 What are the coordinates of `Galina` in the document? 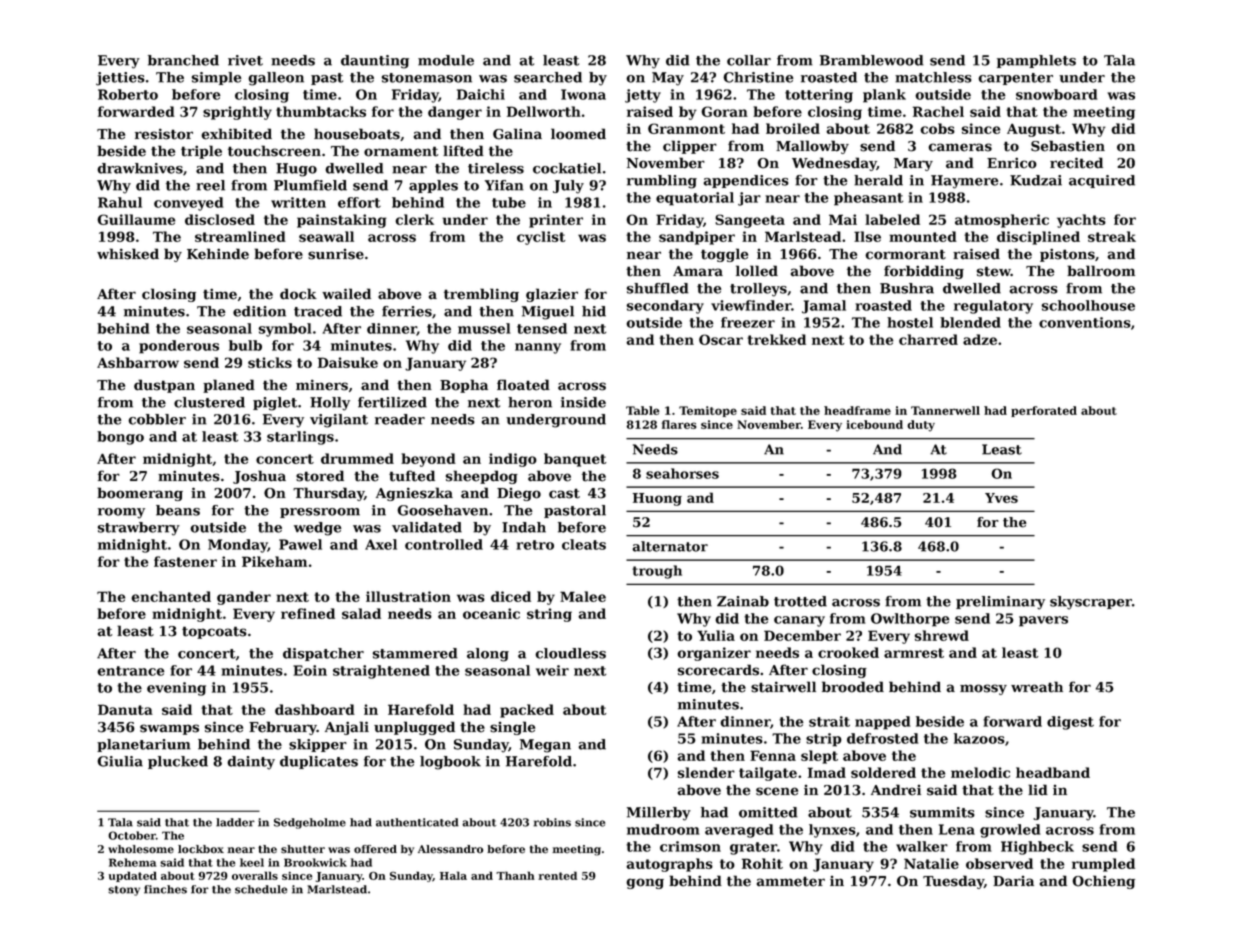 It's located at (517, 134).
